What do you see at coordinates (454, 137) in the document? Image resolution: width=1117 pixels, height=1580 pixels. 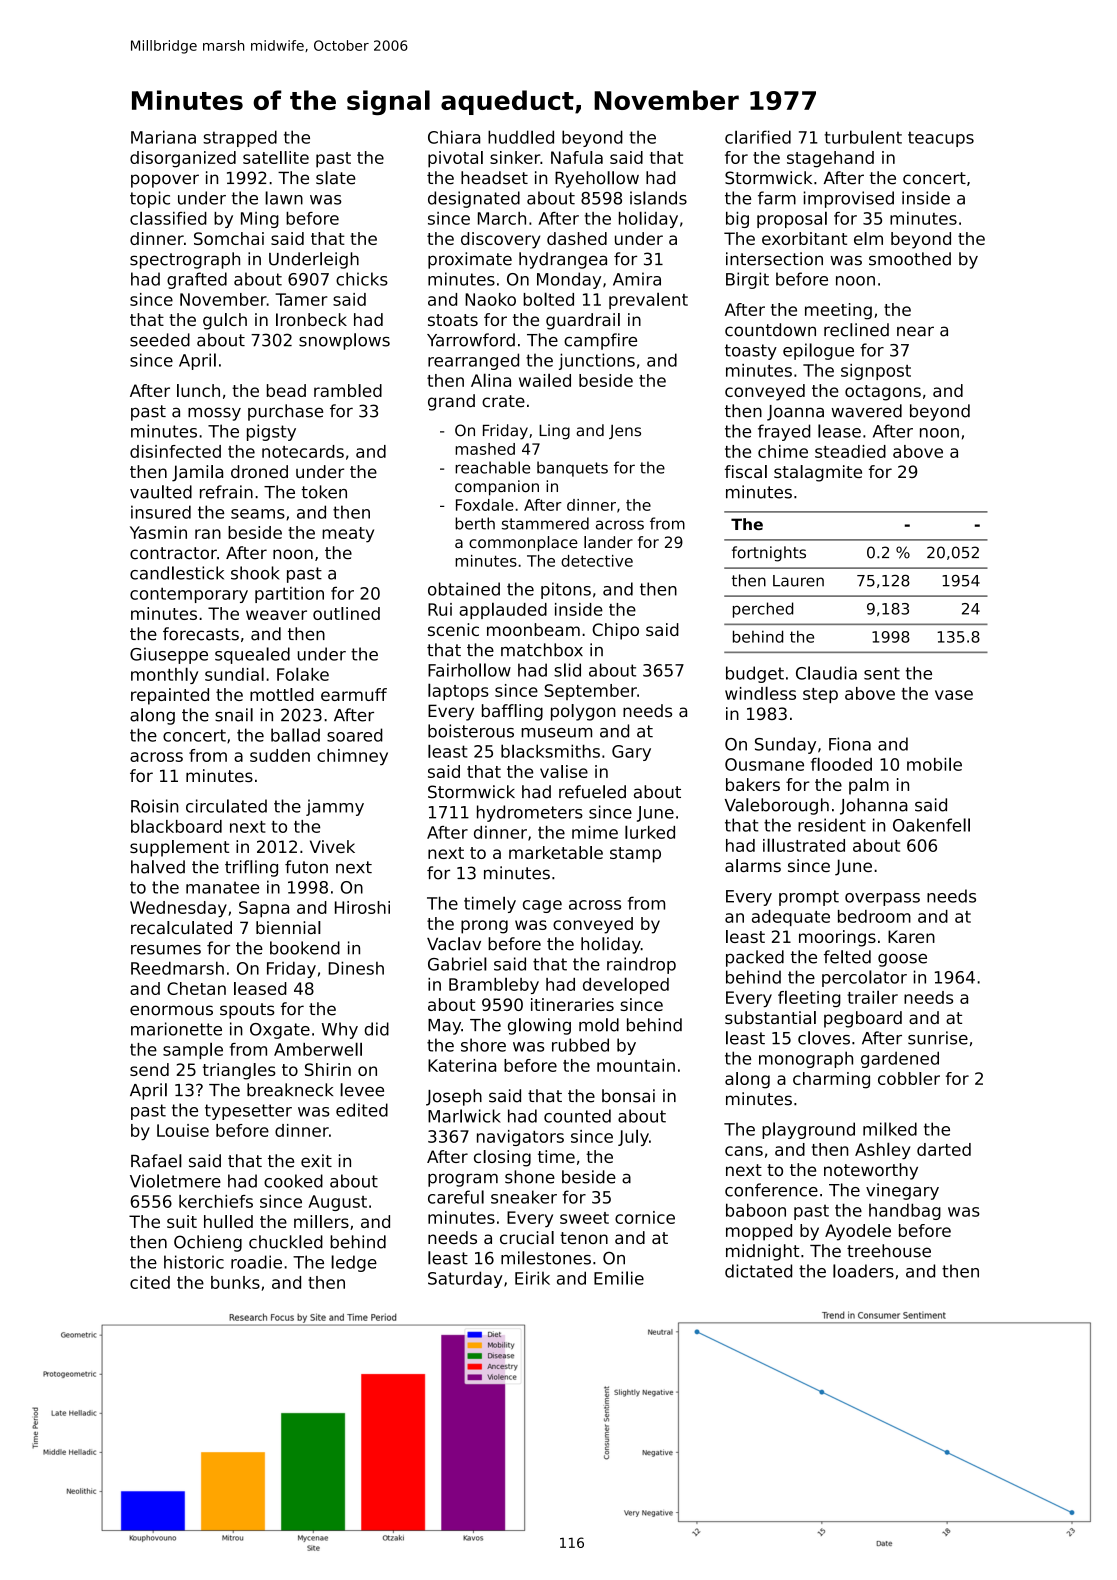 I see `Chiara` at bounding box center [454, 137].
